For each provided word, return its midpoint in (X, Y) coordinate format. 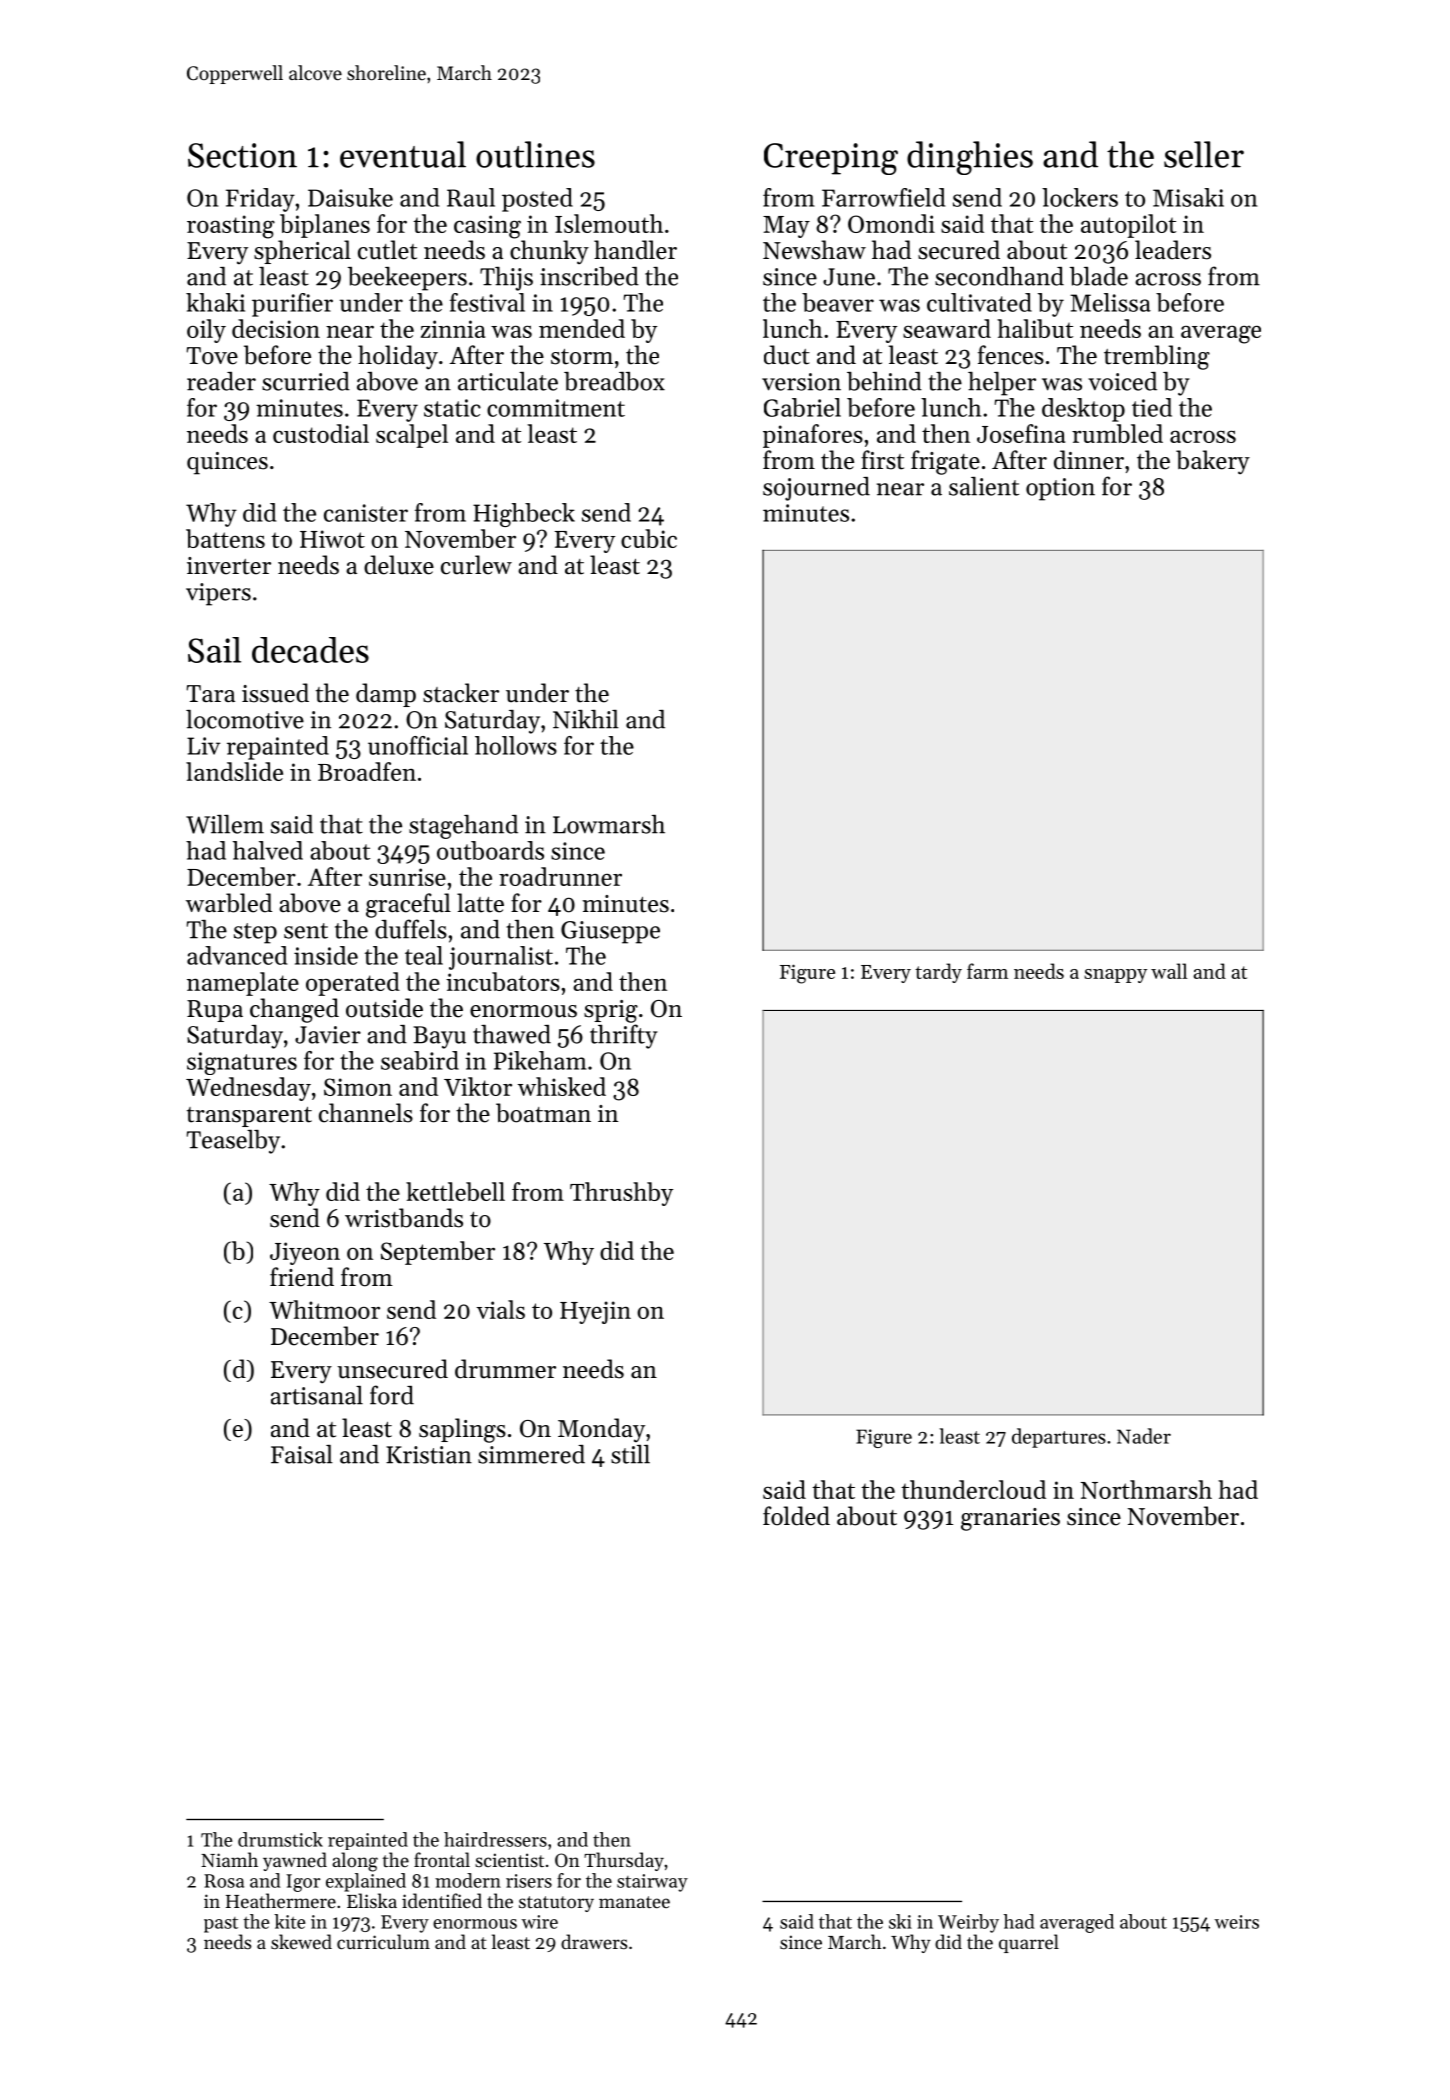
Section (242, 155)
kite (289, 1921)
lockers (1080, 197)
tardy (938, 973)
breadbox (614, 381)
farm (987, 971)
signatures (242, 1063)
